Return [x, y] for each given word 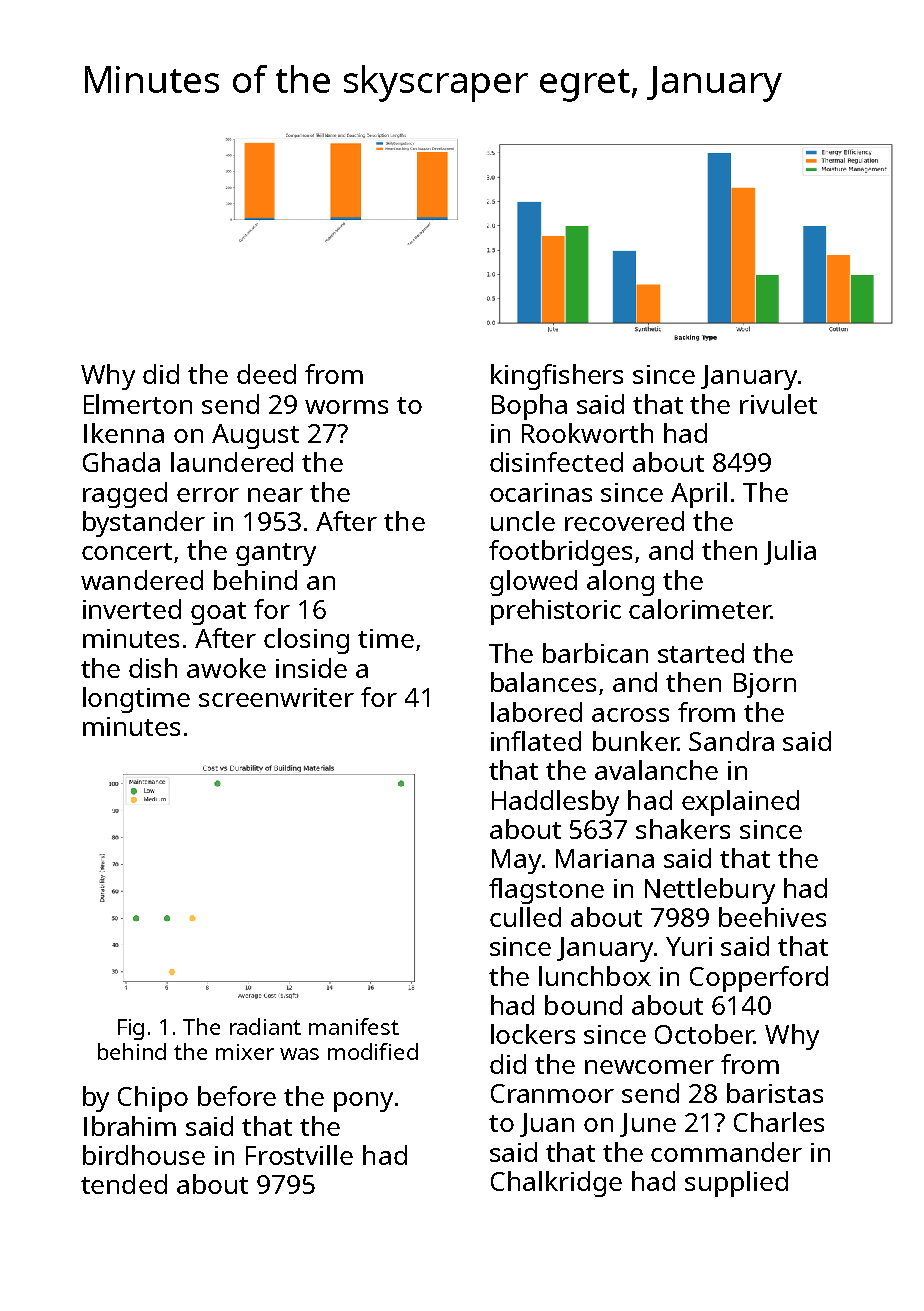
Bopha [529, 407]
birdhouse [144, 1155]
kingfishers [557, 377]
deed [266, 374]
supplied [736, 1184]
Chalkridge [556, 1184]
